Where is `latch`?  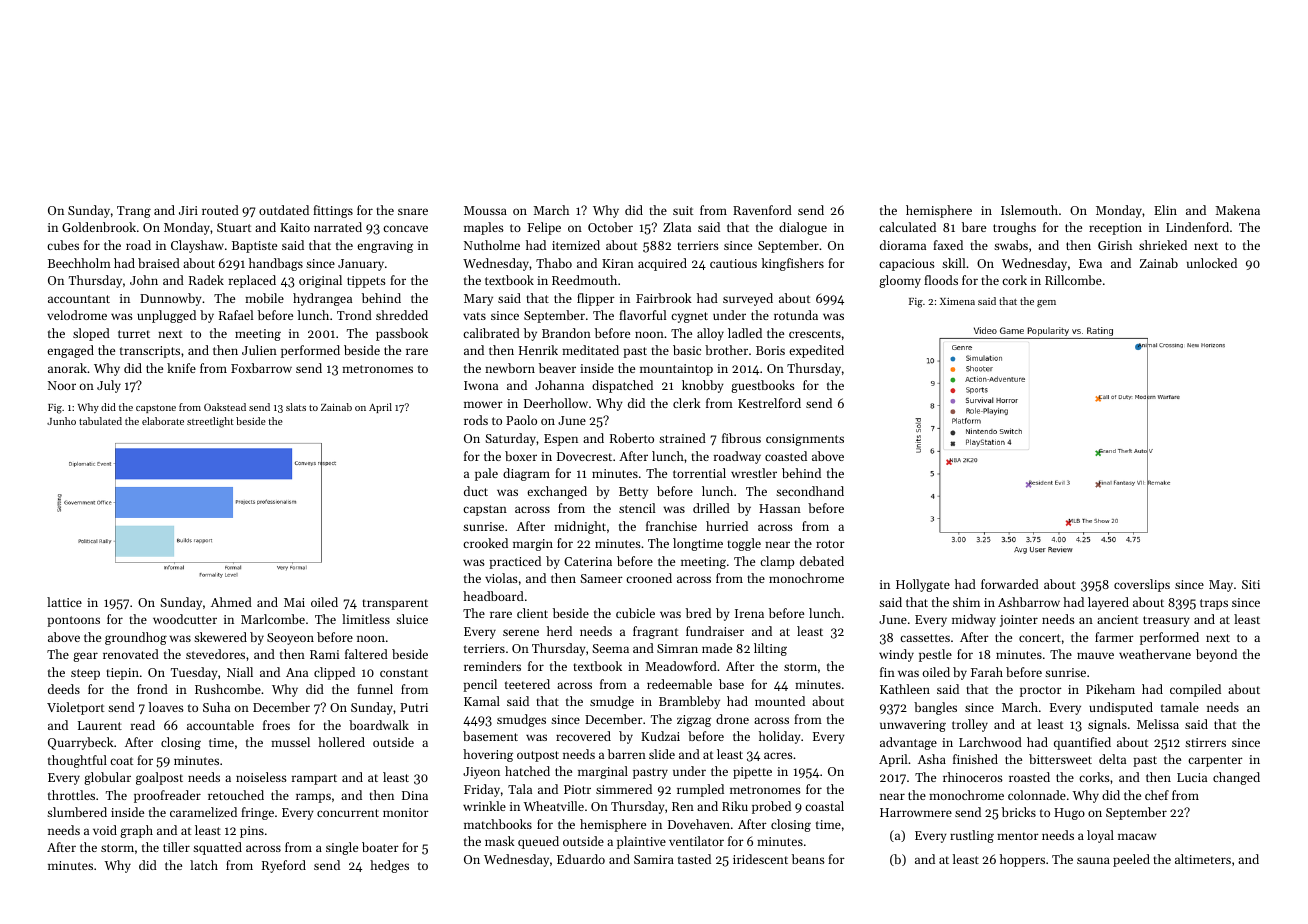 latch is located at coordinates (204, 865).
